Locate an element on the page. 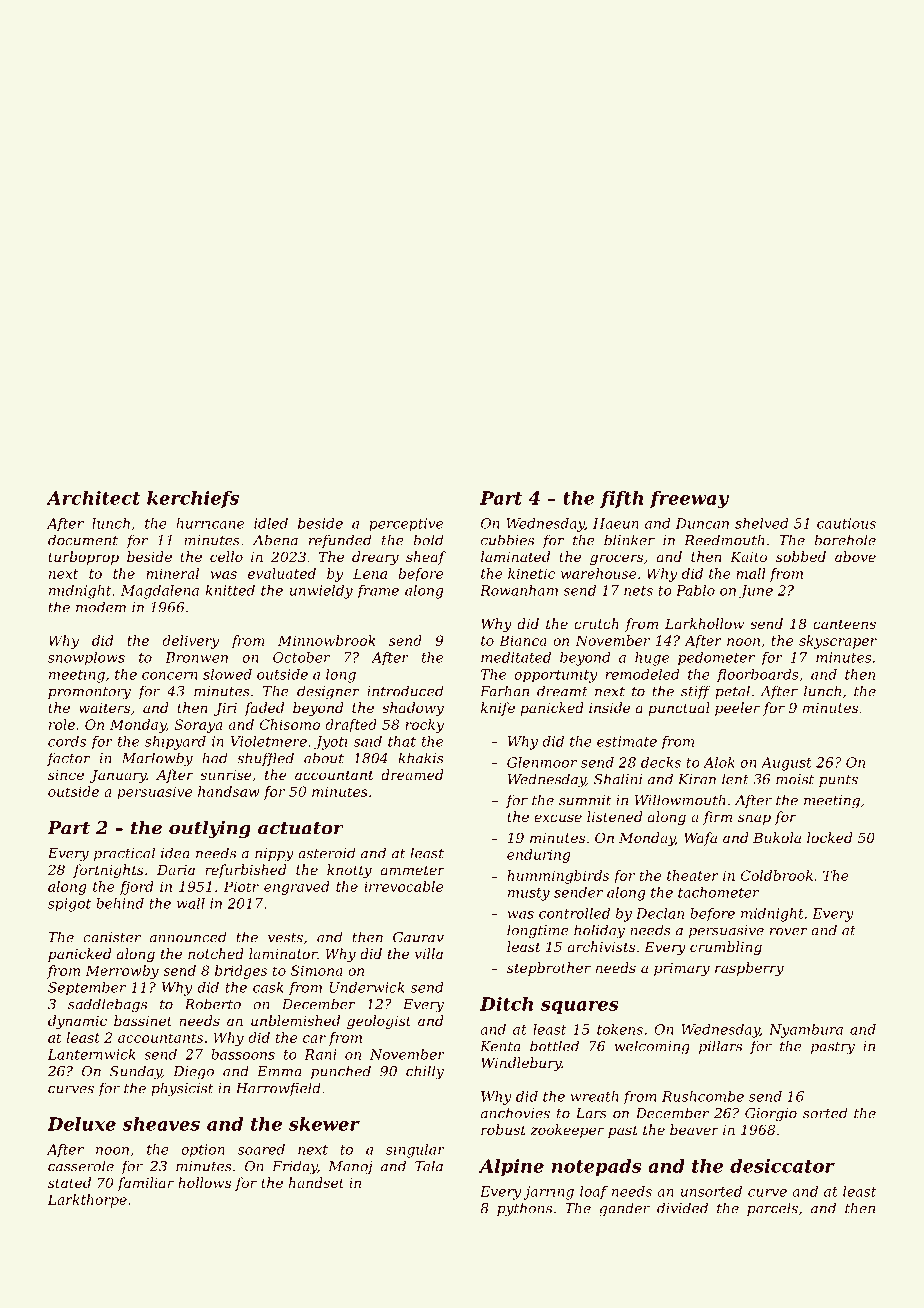 This image has width=924, height=1308. skyscraper is located at coordinates (838, 642).
